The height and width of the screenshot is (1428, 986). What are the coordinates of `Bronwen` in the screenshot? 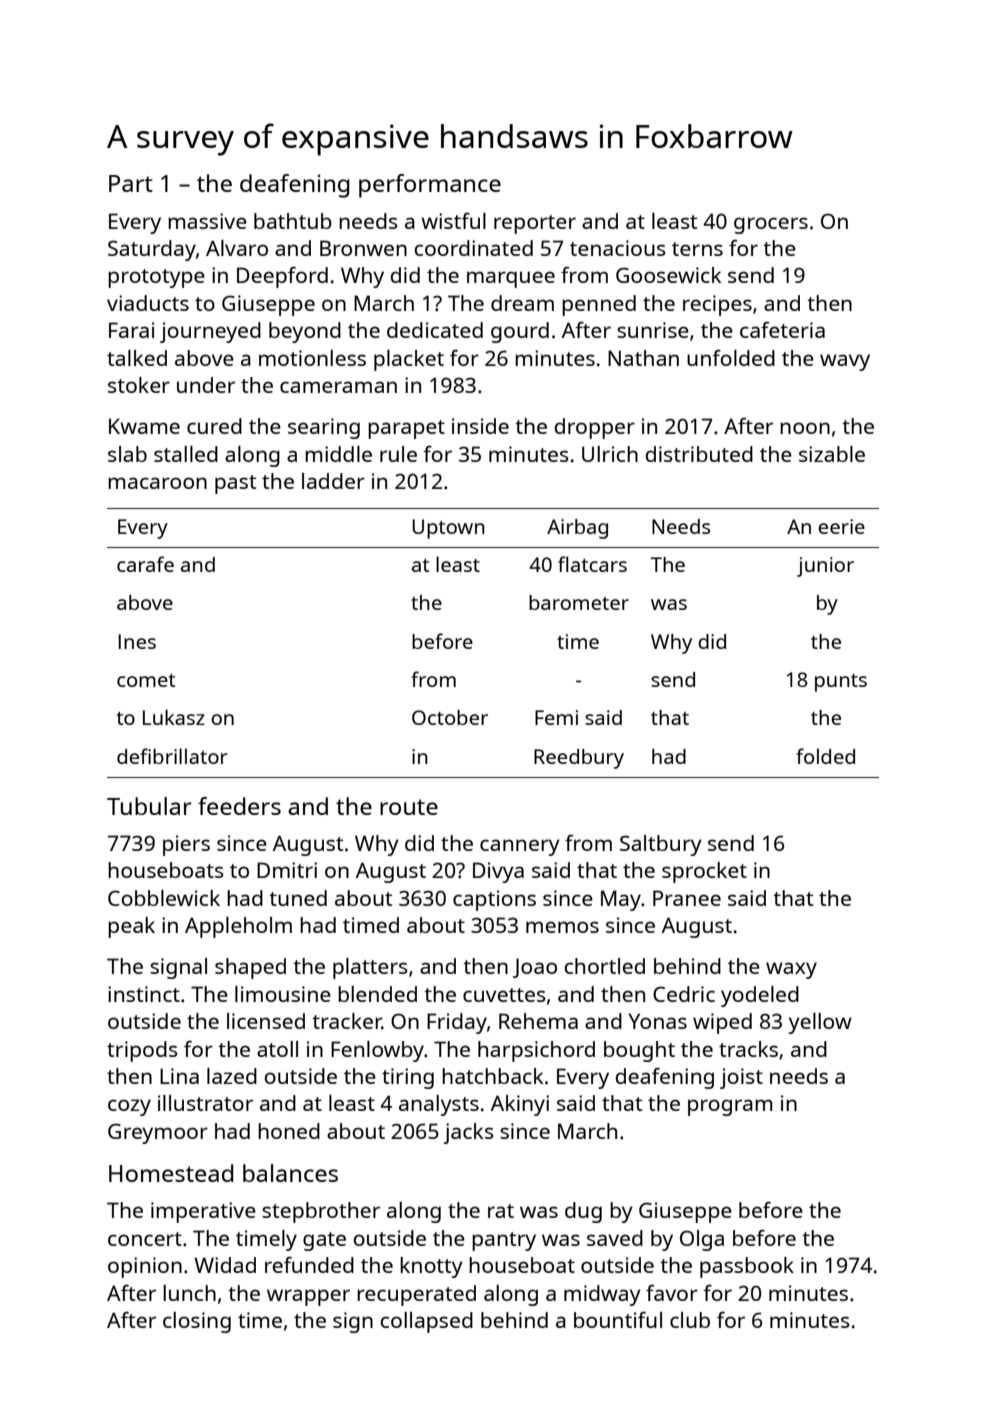 It's located at (363, 248).
